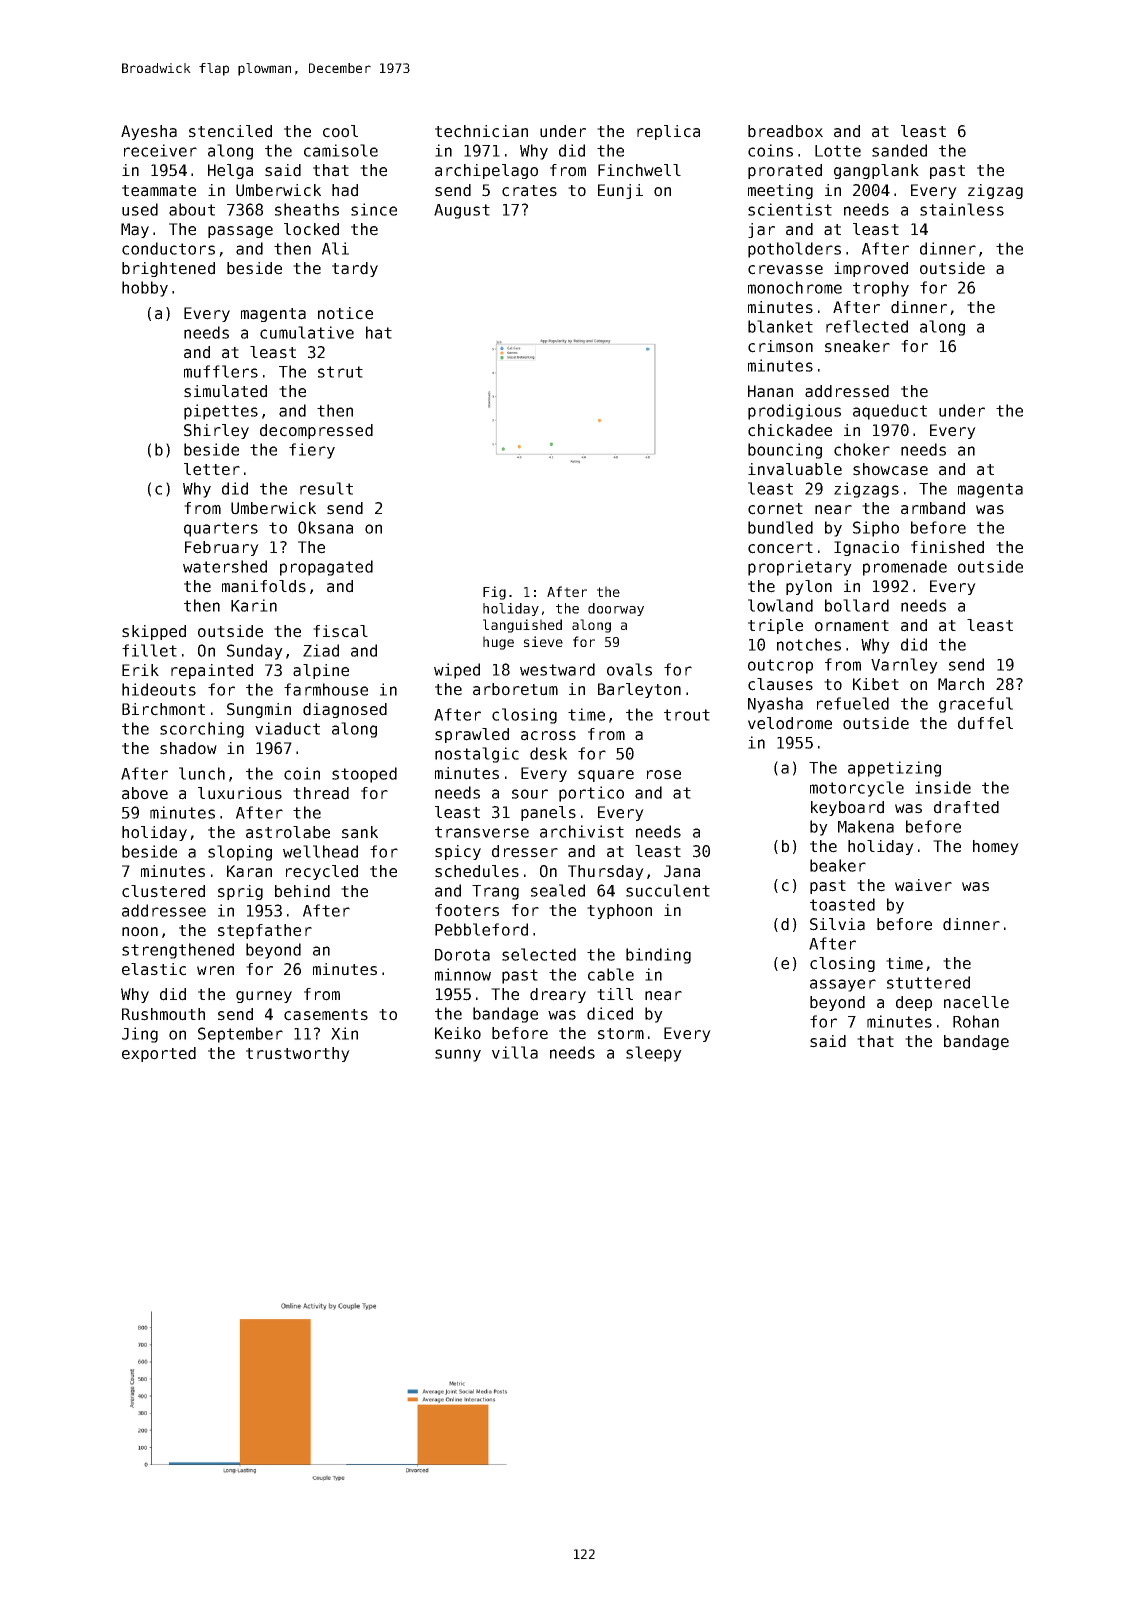 The height and width of the page is (1620, 1145). Describe the element at coordinates (163, 891) in the page. I see `clustered` at that location.
